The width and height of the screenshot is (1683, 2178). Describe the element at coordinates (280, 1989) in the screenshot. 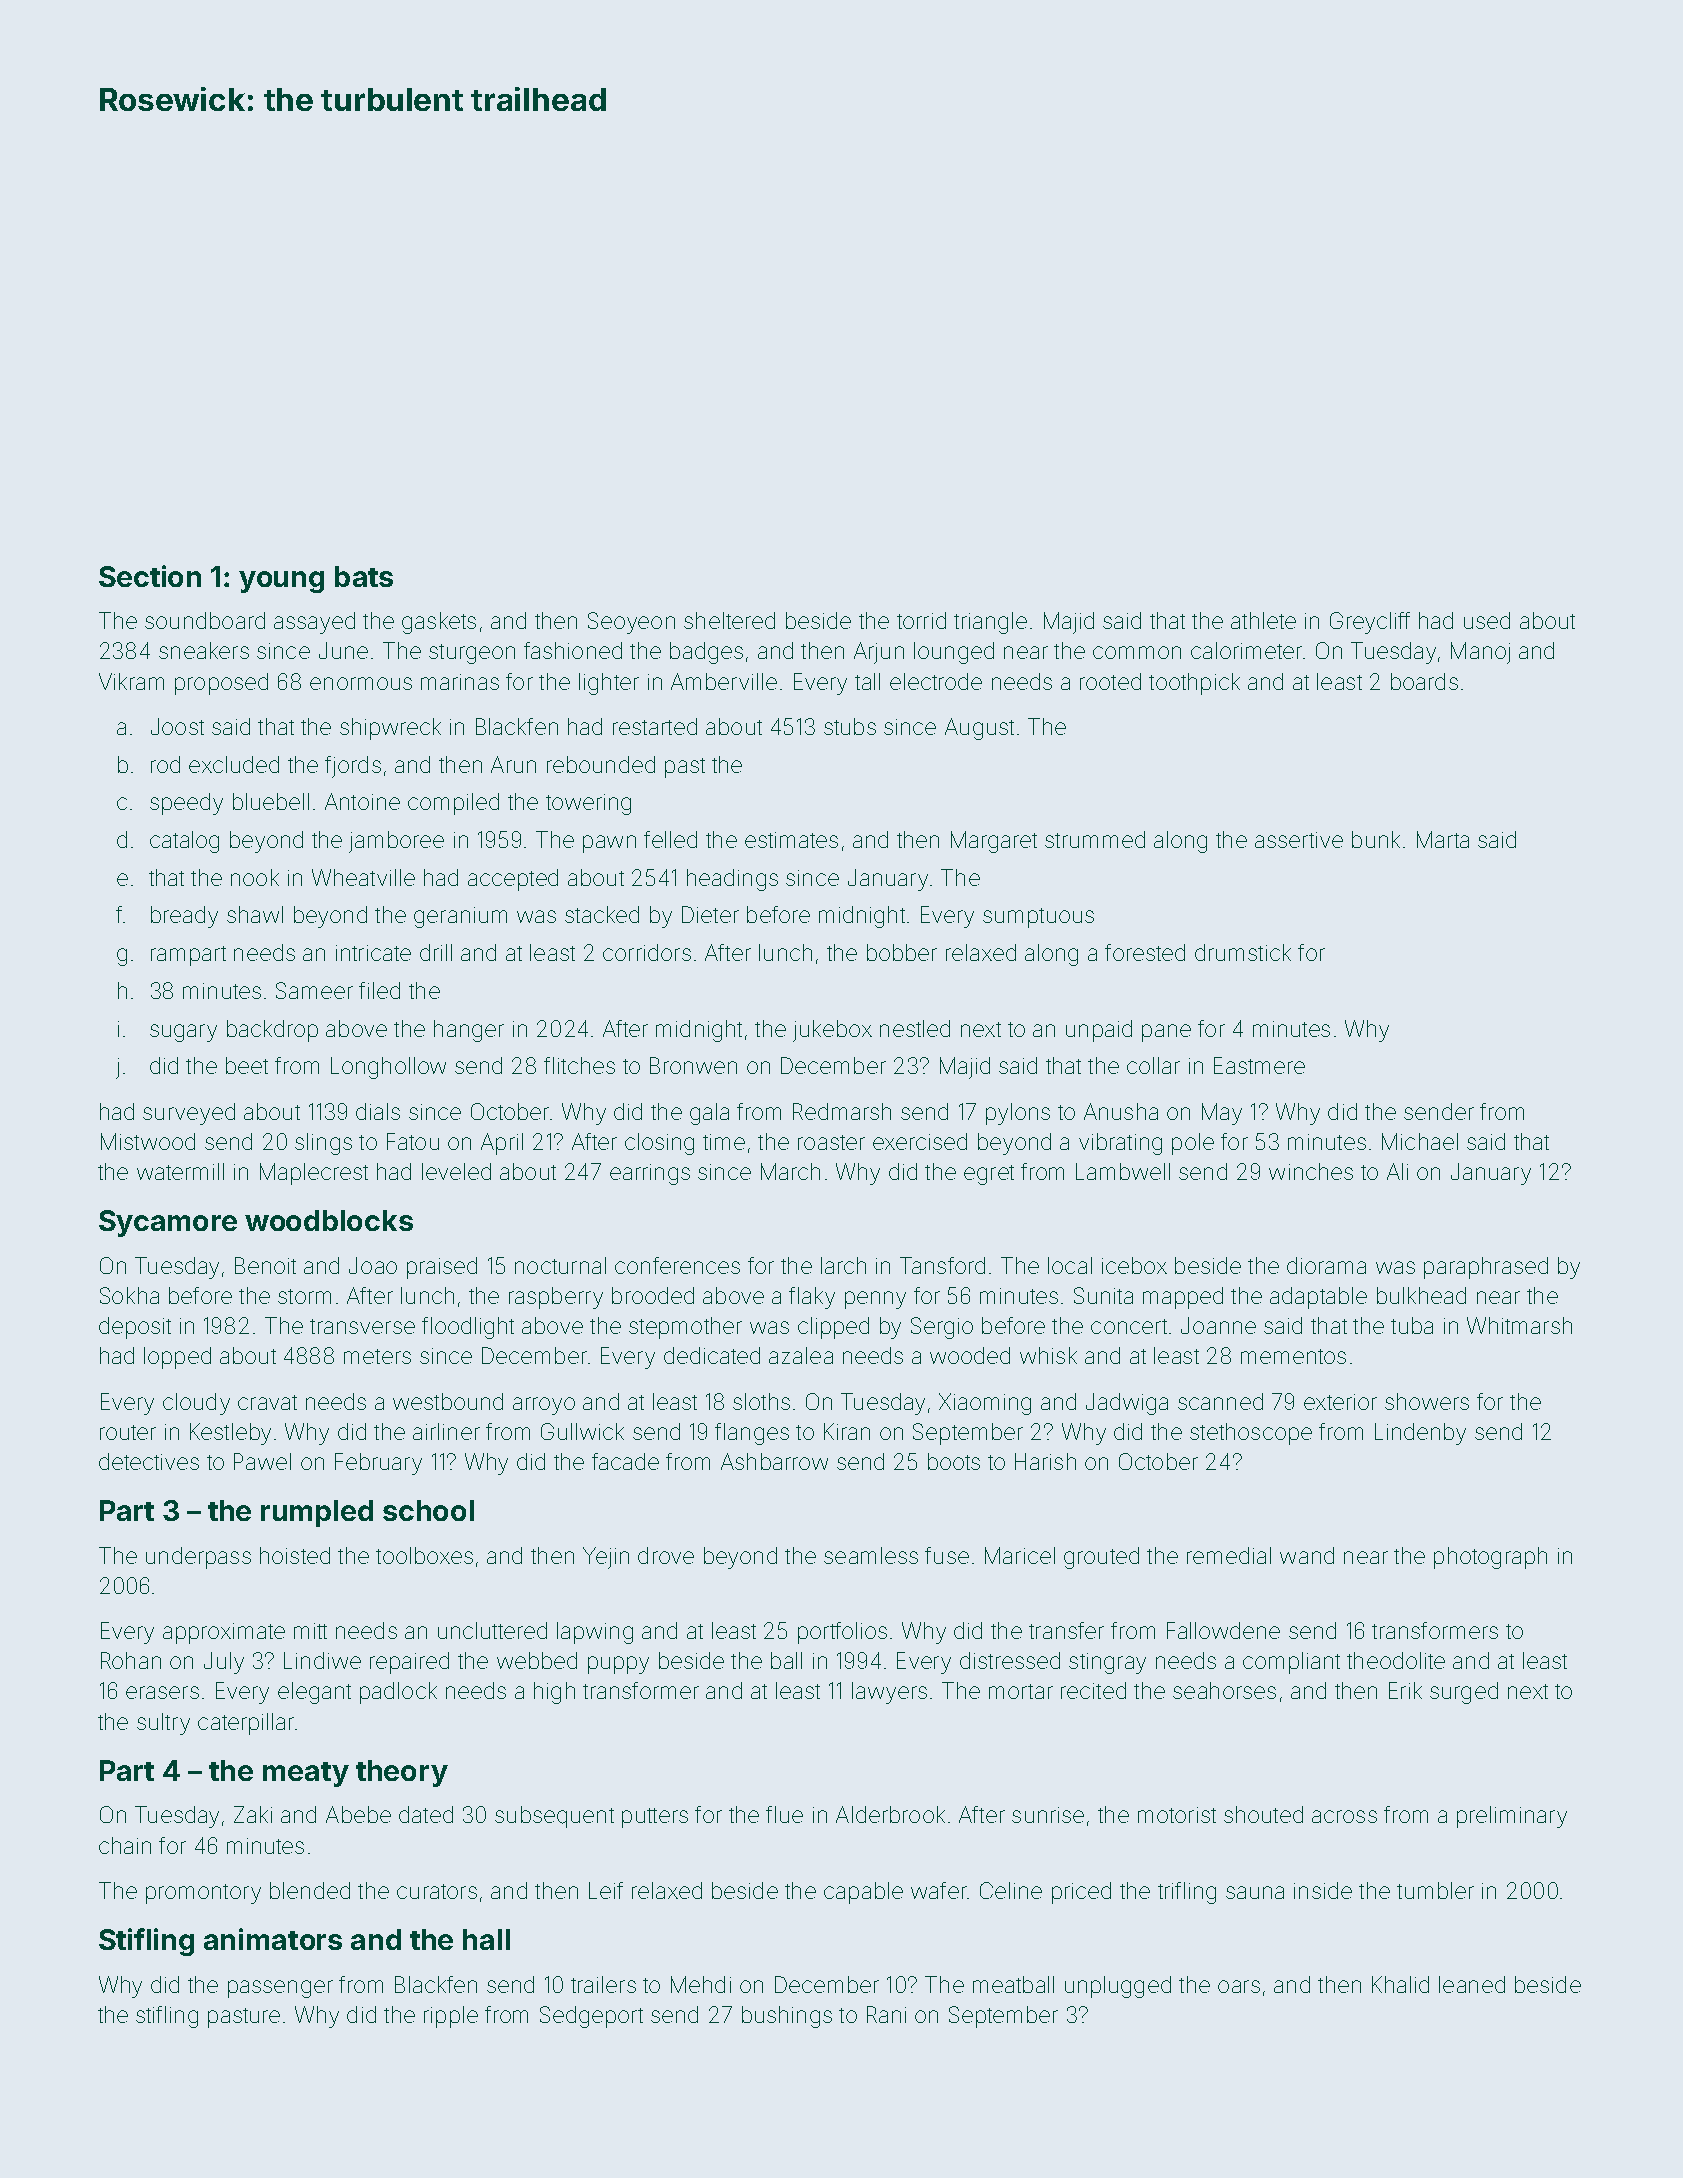

I see `passenger` at that location.
